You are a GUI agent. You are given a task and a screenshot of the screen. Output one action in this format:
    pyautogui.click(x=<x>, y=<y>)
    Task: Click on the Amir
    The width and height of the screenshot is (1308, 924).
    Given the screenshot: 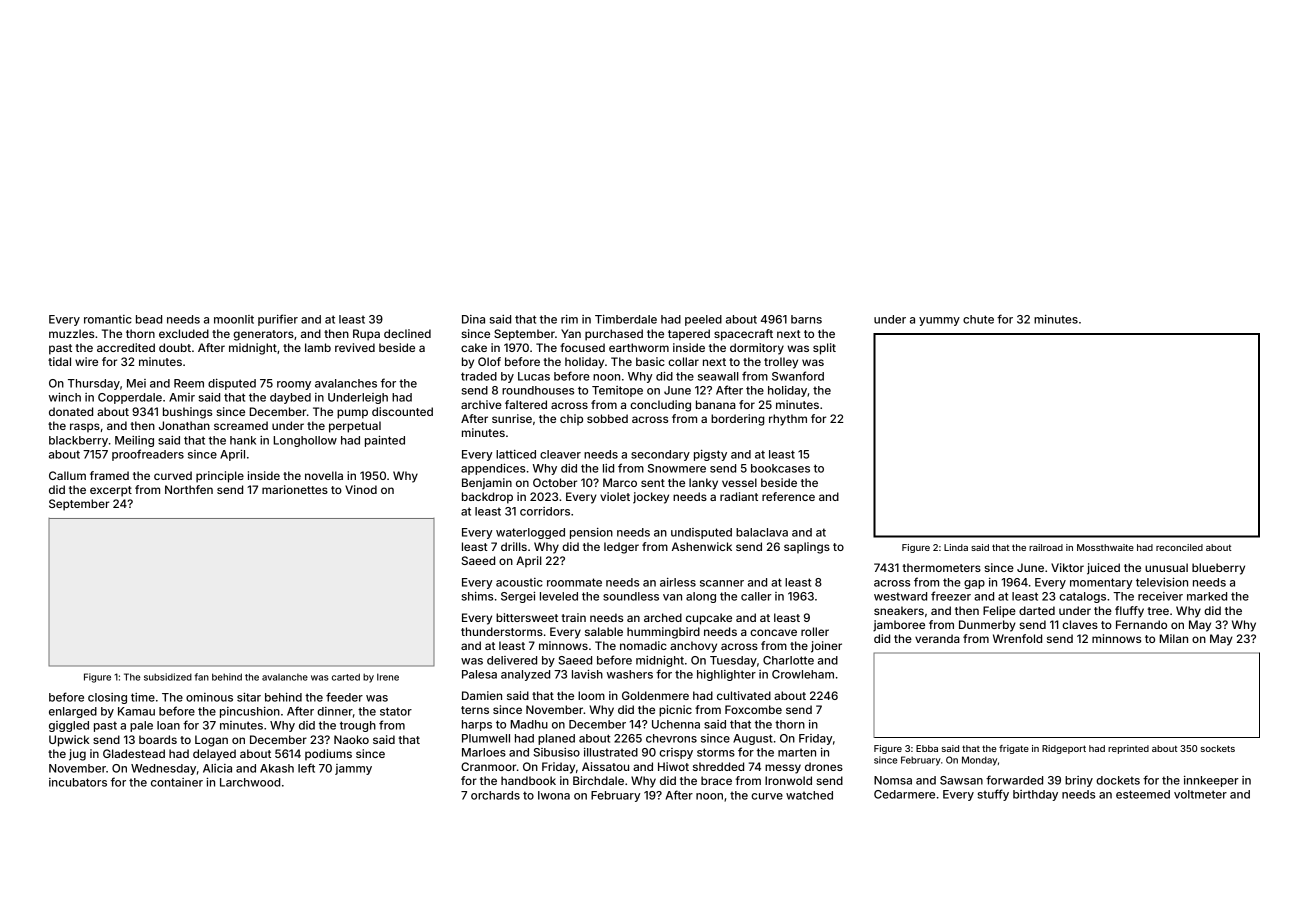 What is the action you would take?
    pyautogui.click(x=182, y=397)
